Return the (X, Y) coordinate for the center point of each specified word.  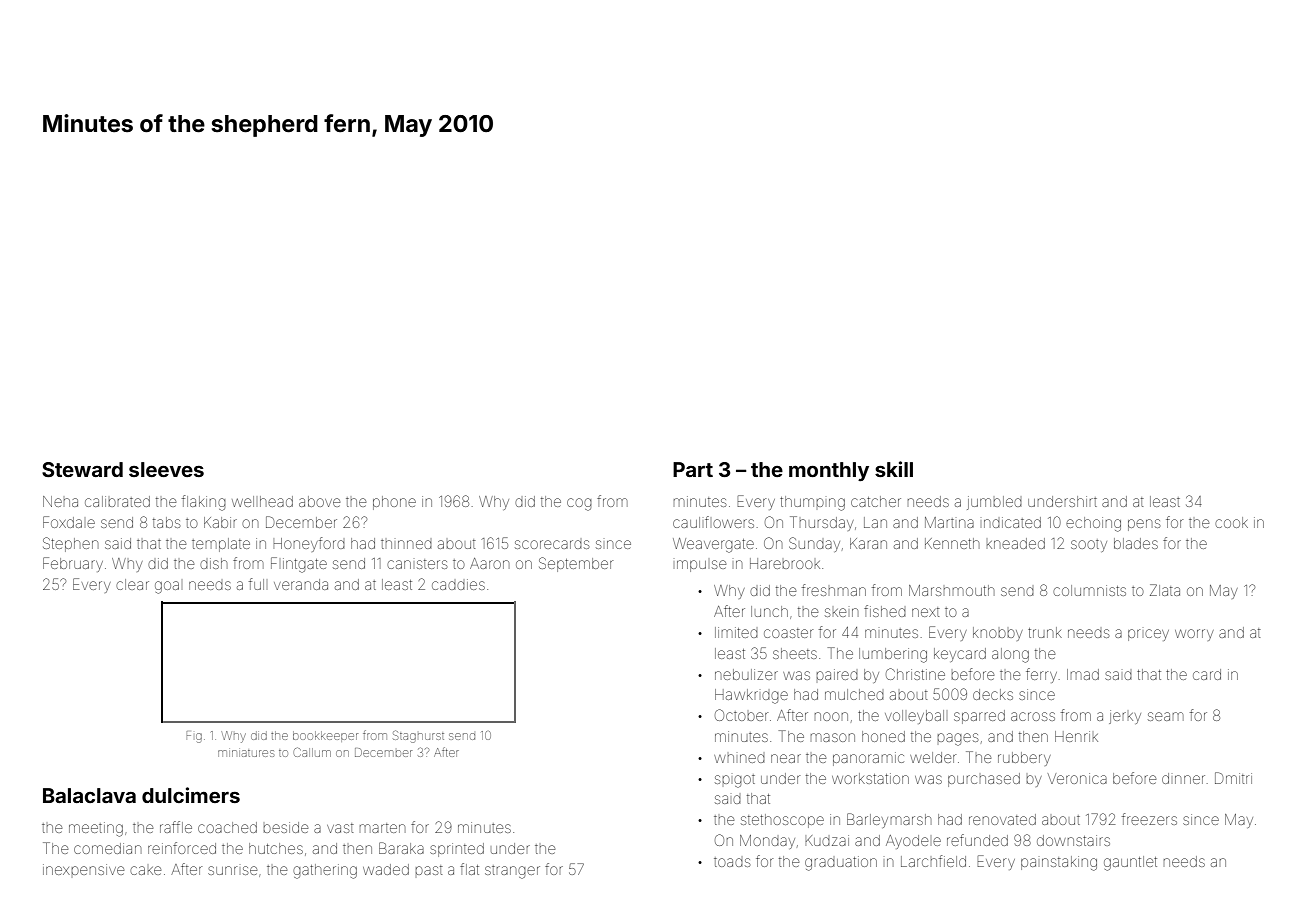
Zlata (1165, 590)
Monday (767, 842)
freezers (1149, 819)
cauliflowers (713, 522)
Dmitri (1233, 778)
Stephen (70, 544)
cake (145, 870)
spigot (735, 781)
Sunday (814, 544)
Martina (949, 522)
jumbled (994, 503)
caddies (458, 584)
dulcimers (191, 795)
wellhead (262, 501)
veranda (301, 584)
